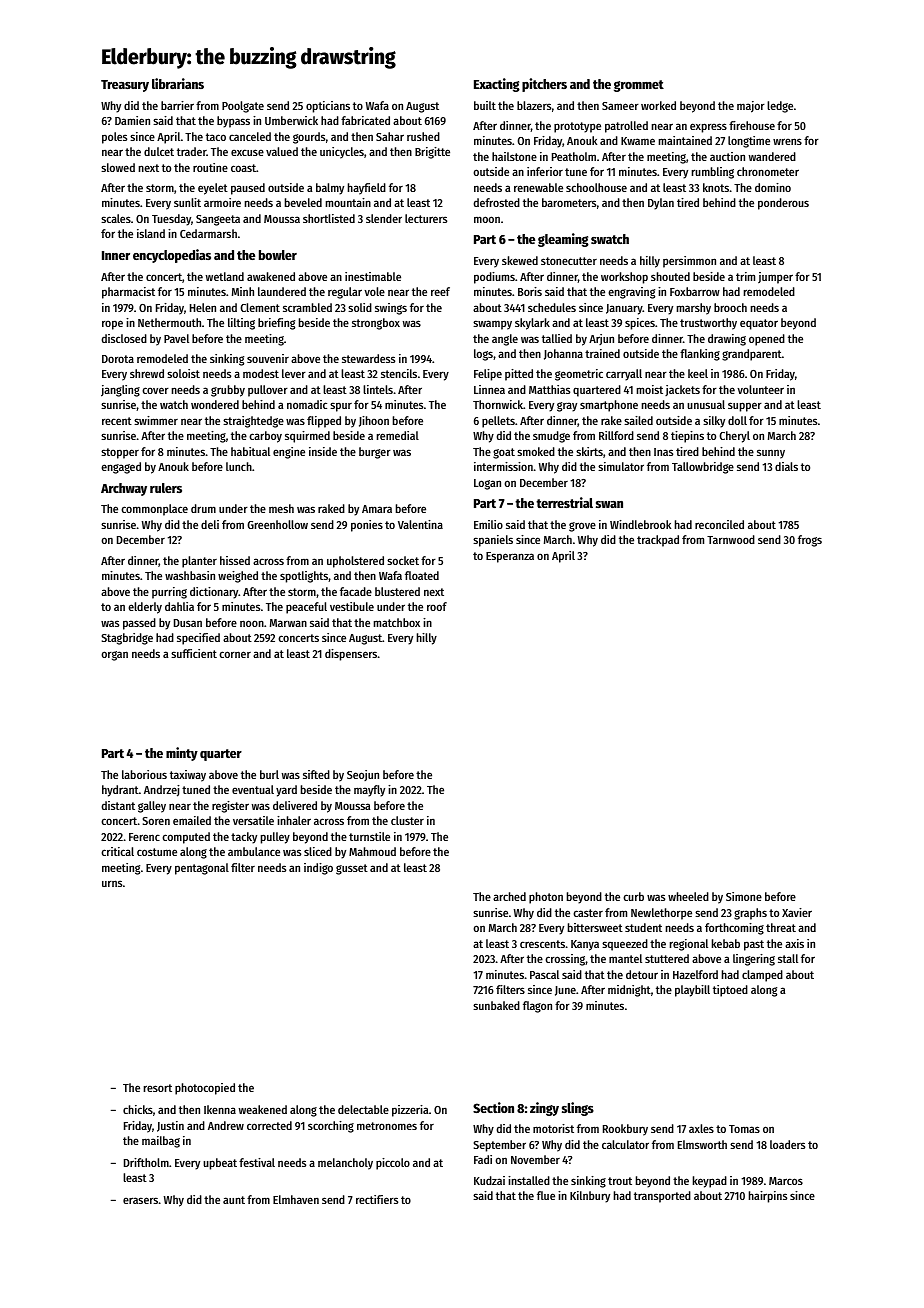  What do you see at coordinates (178, 83) in the page?
I see `librarians` at bounding box center [178, 83].
